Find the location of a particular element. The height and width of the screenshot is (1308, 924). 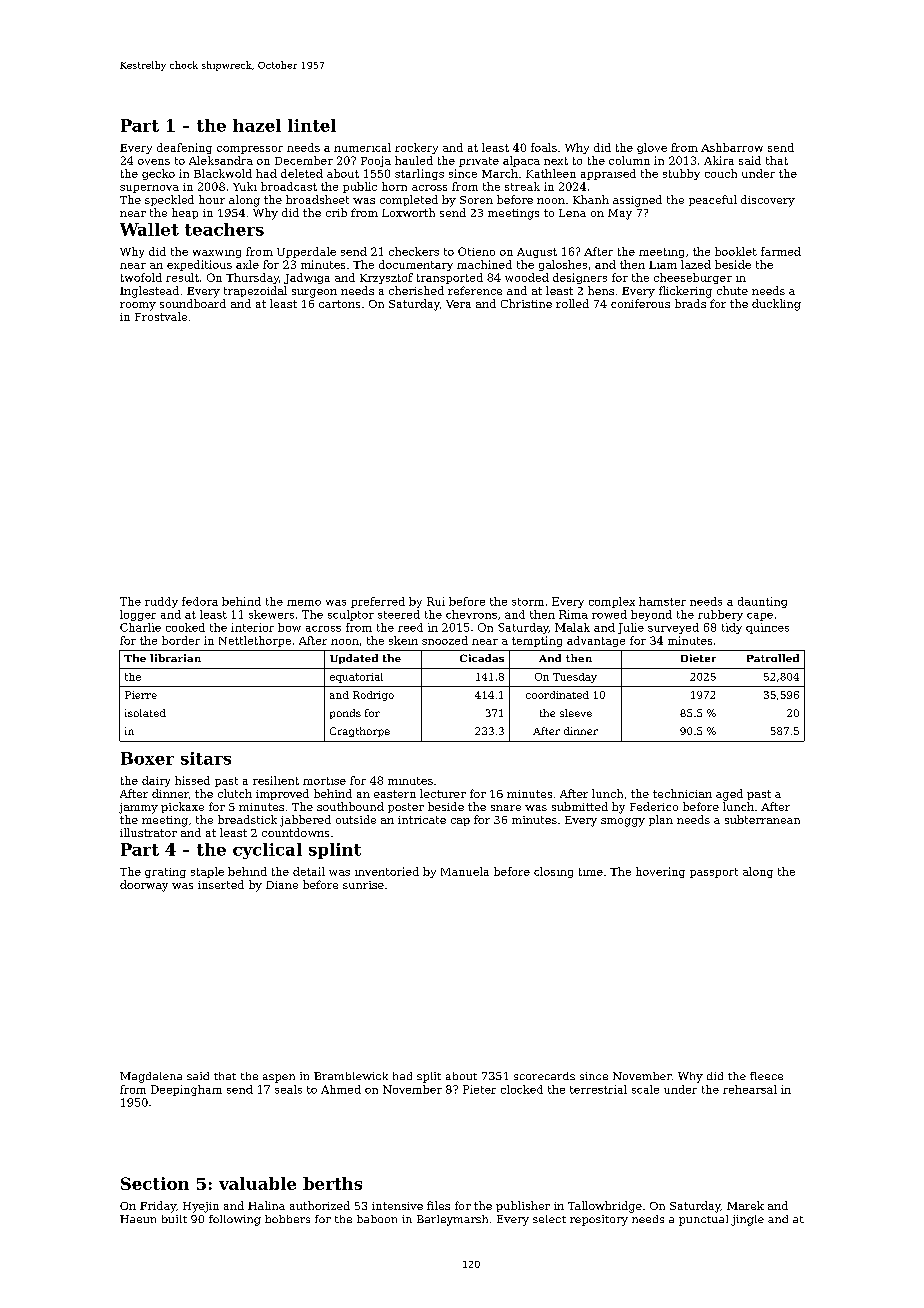

isolated is located at coordinates (145, 713).
